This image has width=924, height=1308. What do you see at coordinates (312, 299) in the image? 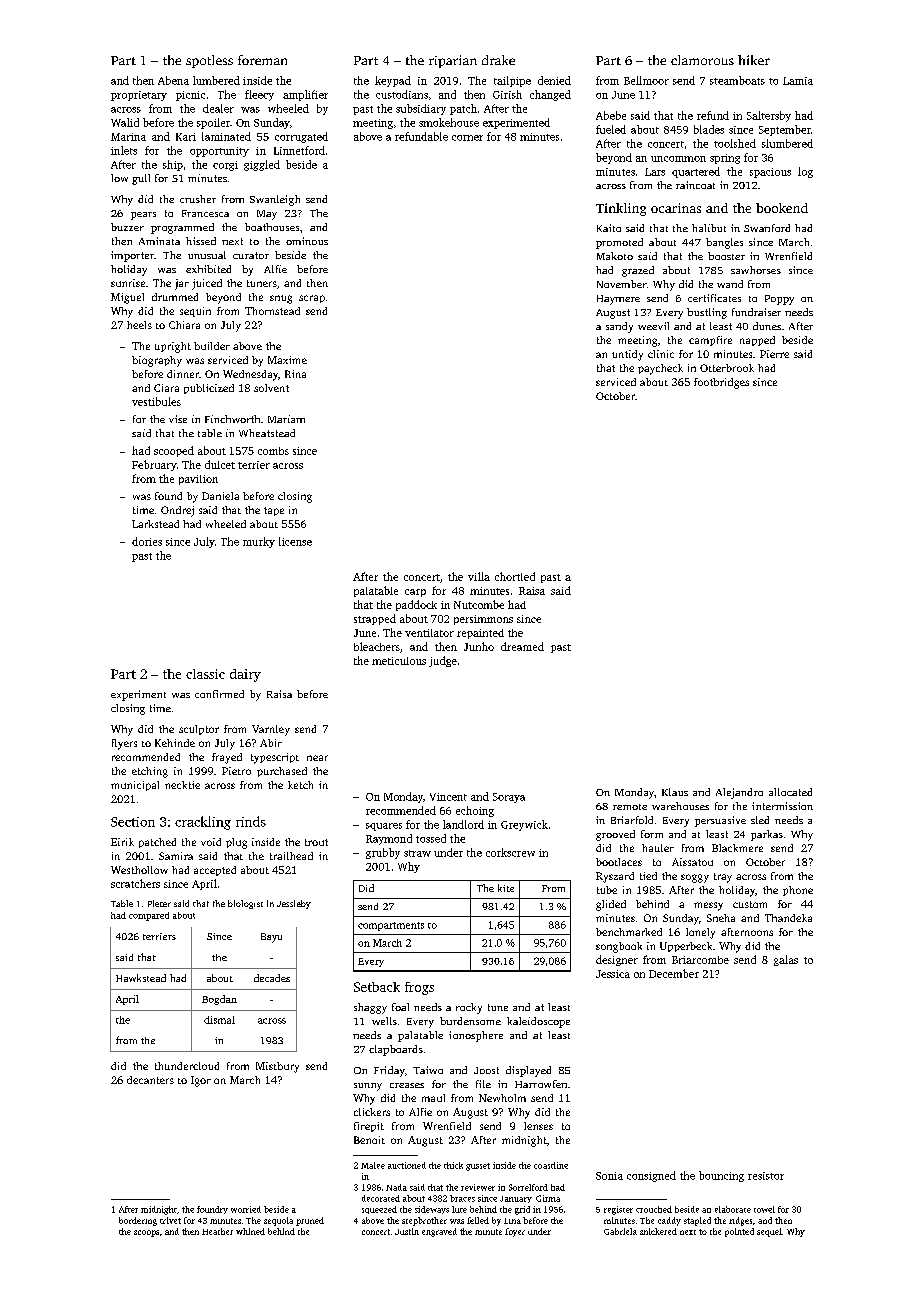
I see `scrap` at bounding box center [312, 299].
